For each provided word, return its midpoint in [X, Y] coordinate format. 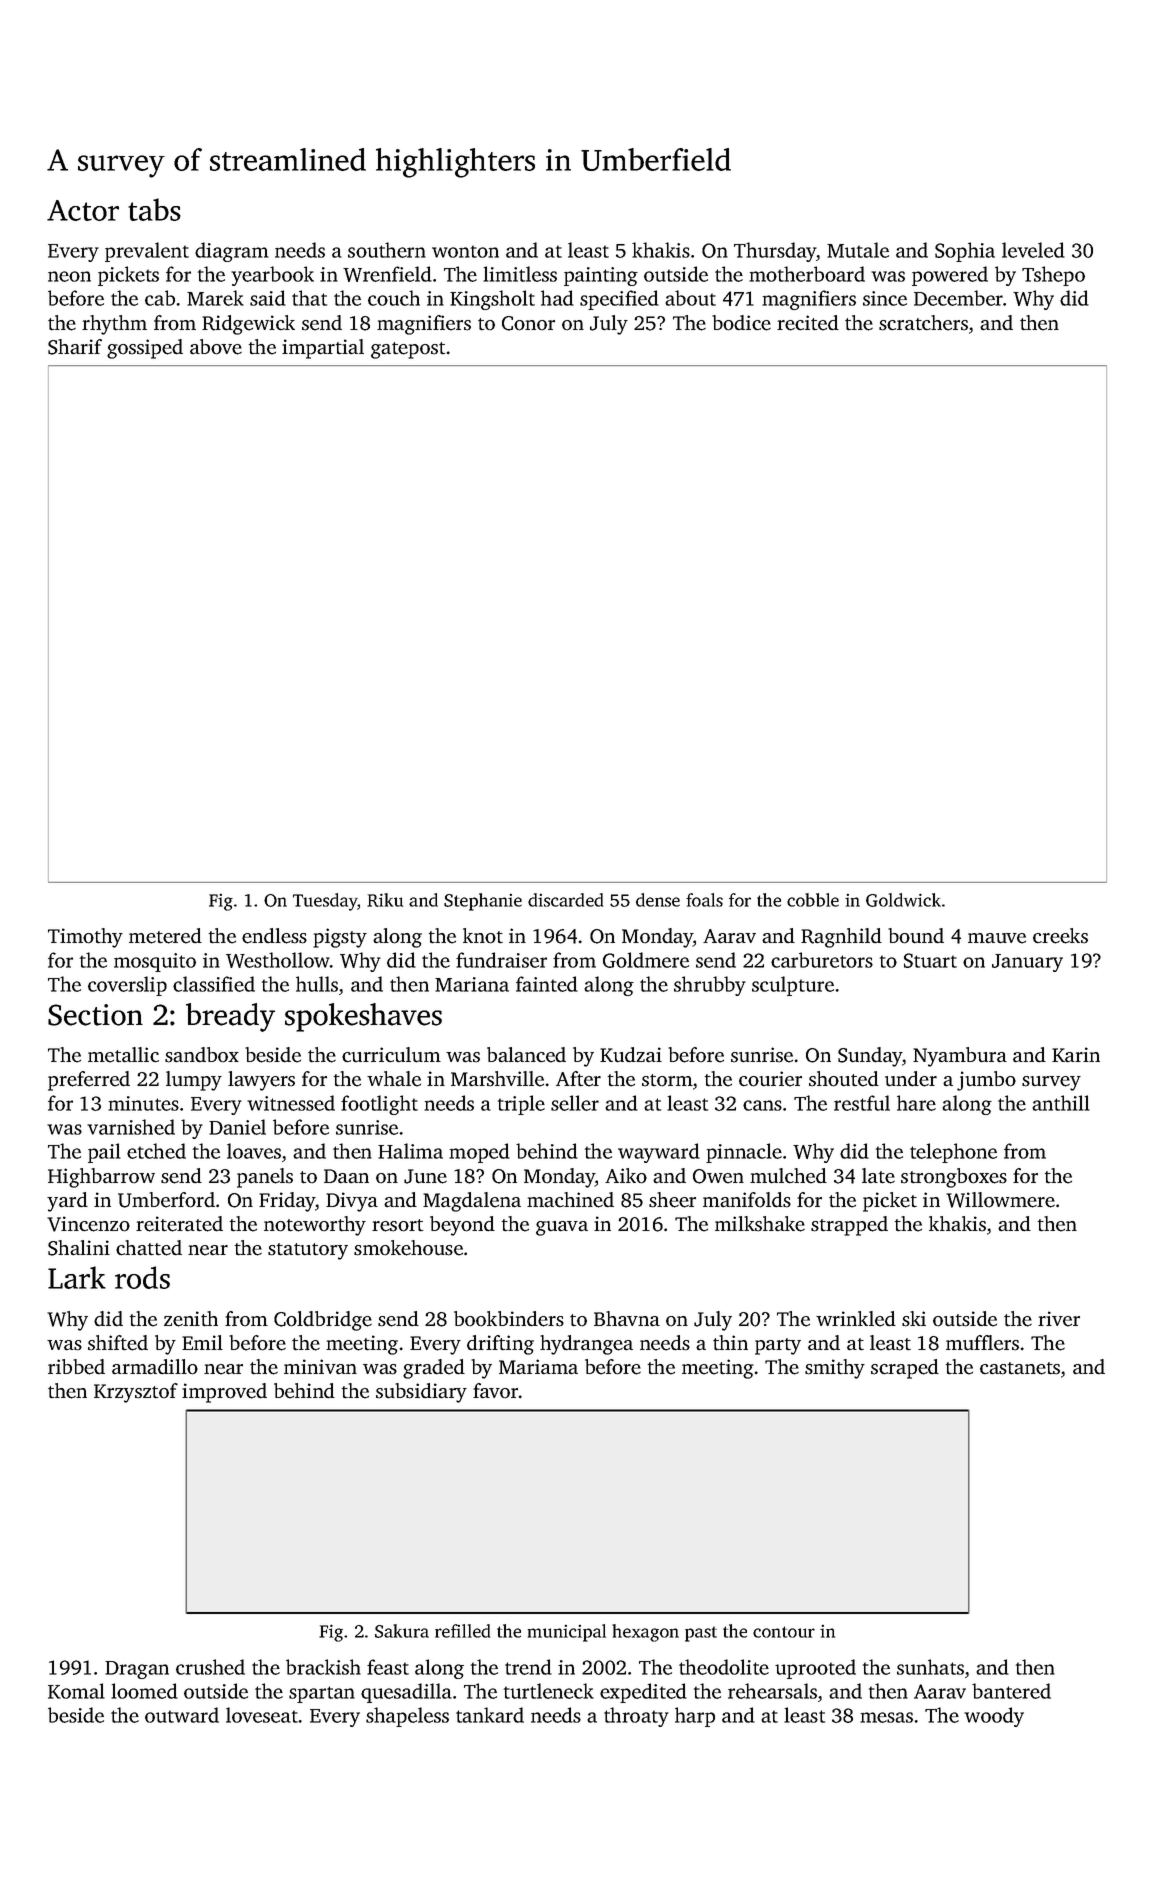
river [1059, 1319]
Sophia [965, 252]
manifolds [747, 1200]
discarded [565, 900]
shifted [118, 1343]
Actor [83, 210]
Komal [76, 1691]
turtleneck [549, 1691]
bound [916, 936]
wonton [465, 251]
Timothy [85, 938]
